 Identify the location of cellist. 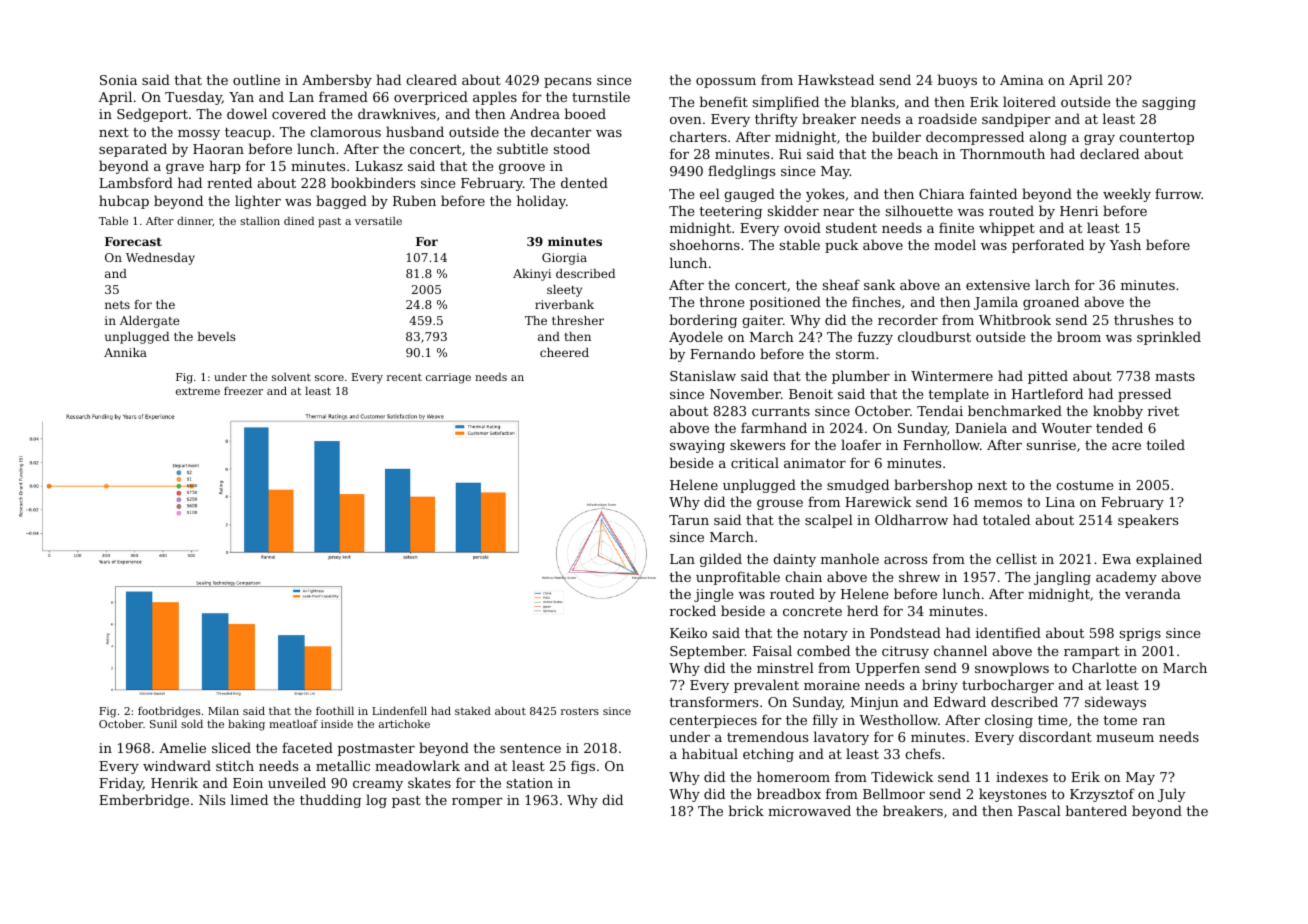
(1016, 558).
